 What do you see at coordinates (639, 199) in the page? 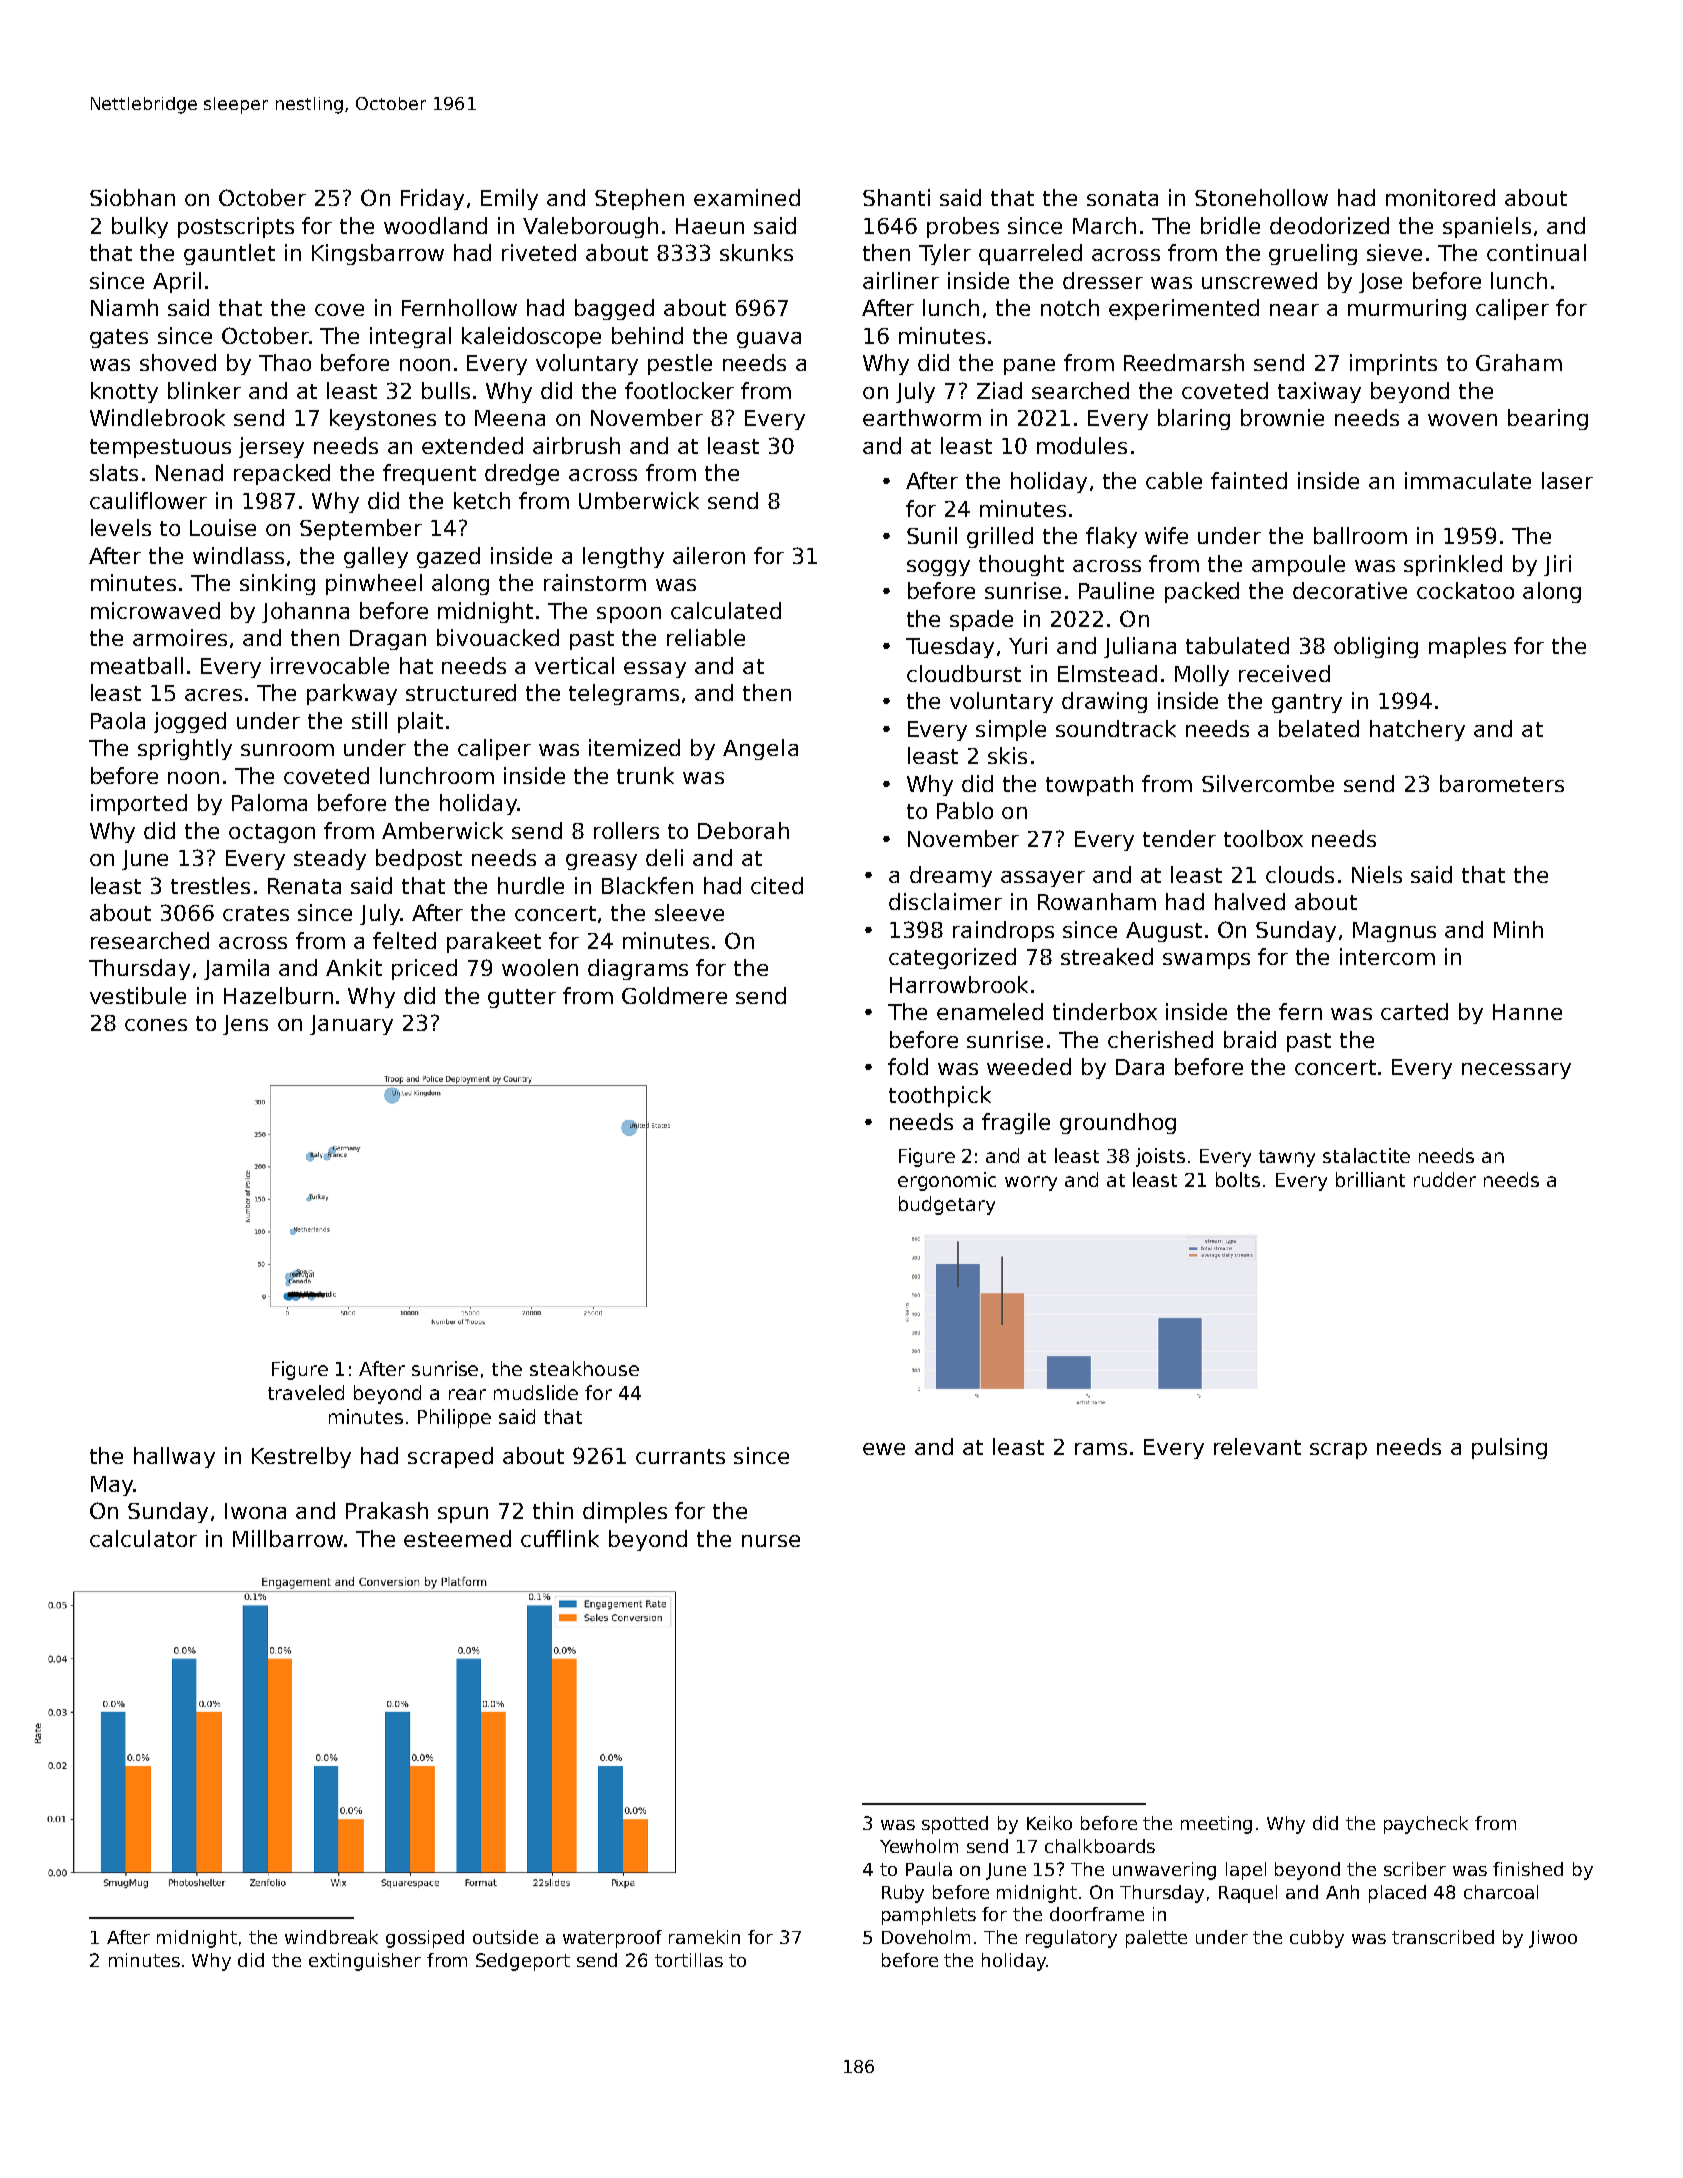
I see `Stephen` at bounding box center [639, 199].
